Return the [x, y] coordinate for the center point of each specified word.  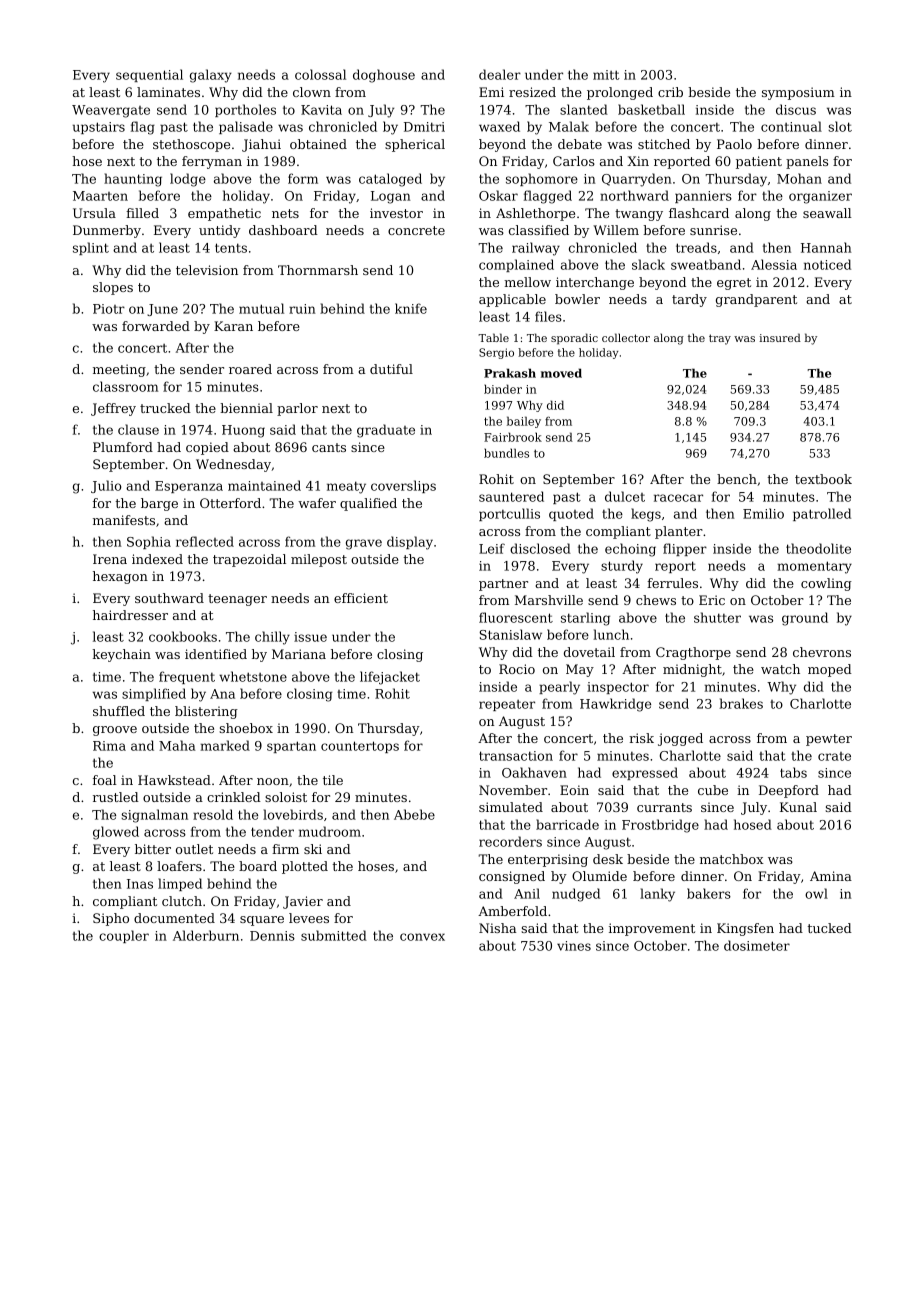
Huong [243, 431]
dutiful [391, 369]
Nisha [497, 928]
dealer [500, 74]
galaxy [211, 76]
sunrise [713, 230]
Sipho [111, 919]
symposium [798, 93]
